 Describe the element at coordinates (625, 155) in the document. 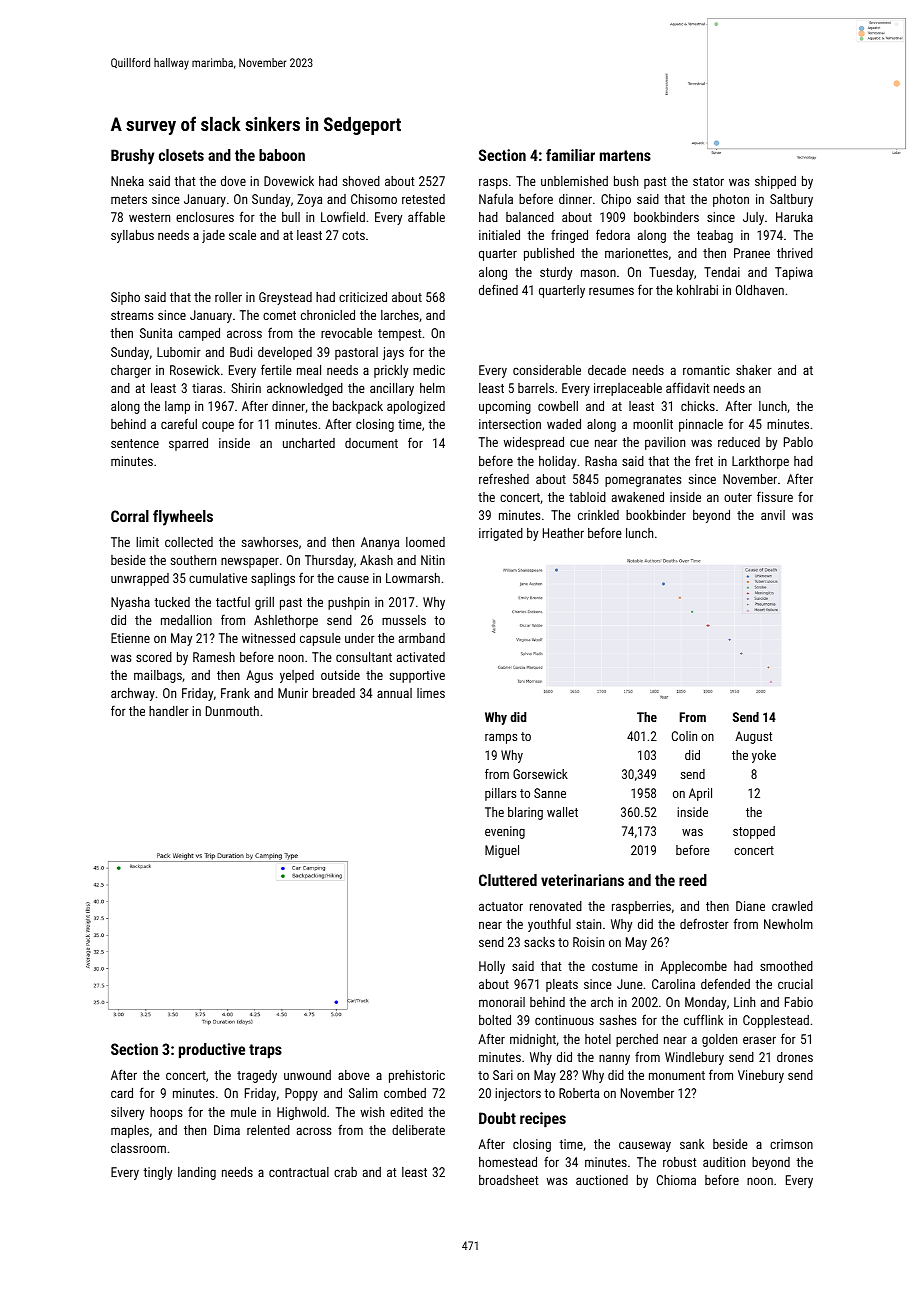

I see `martens` at that location.
